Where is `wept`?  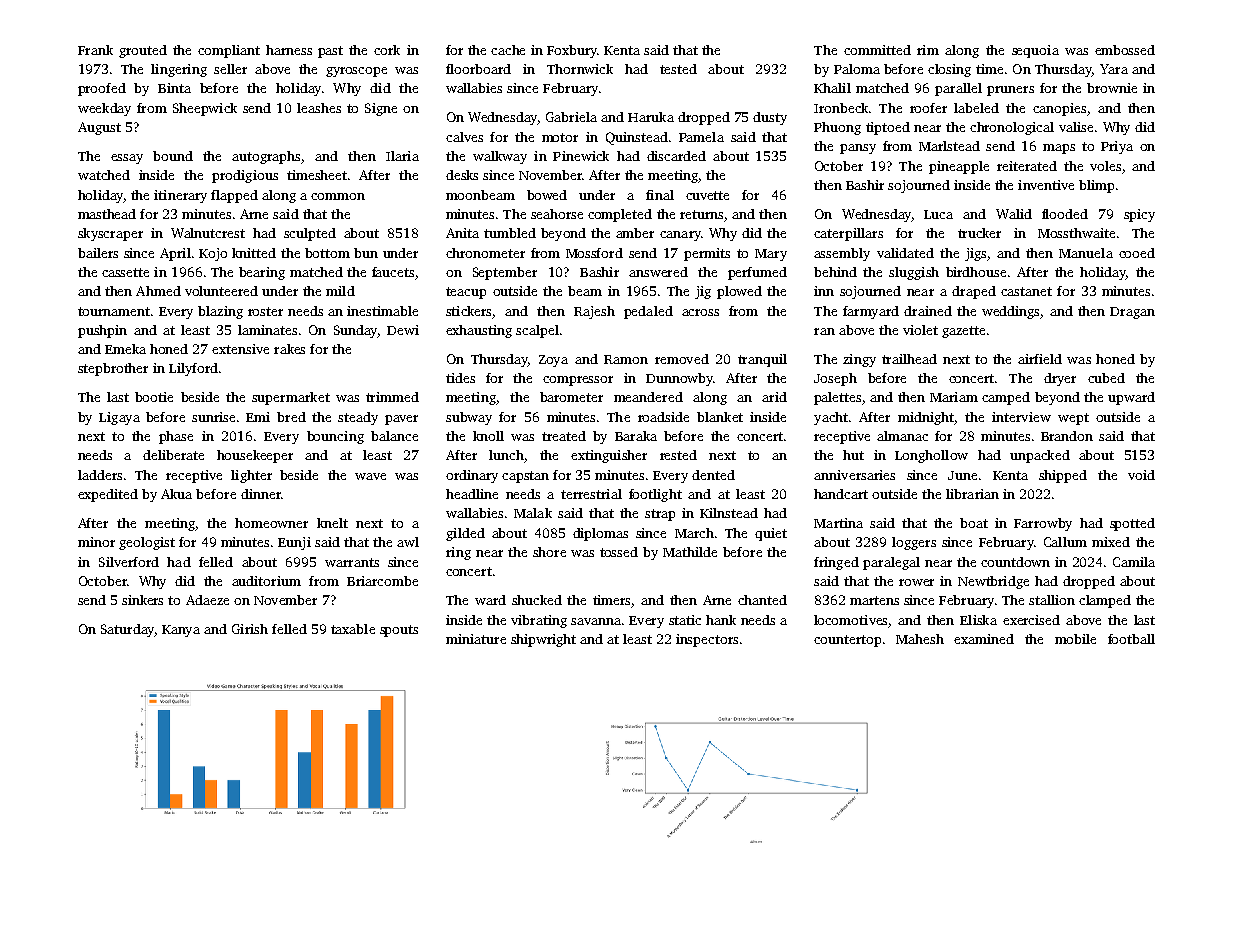 wept is located at coordinates (1073, 419).
